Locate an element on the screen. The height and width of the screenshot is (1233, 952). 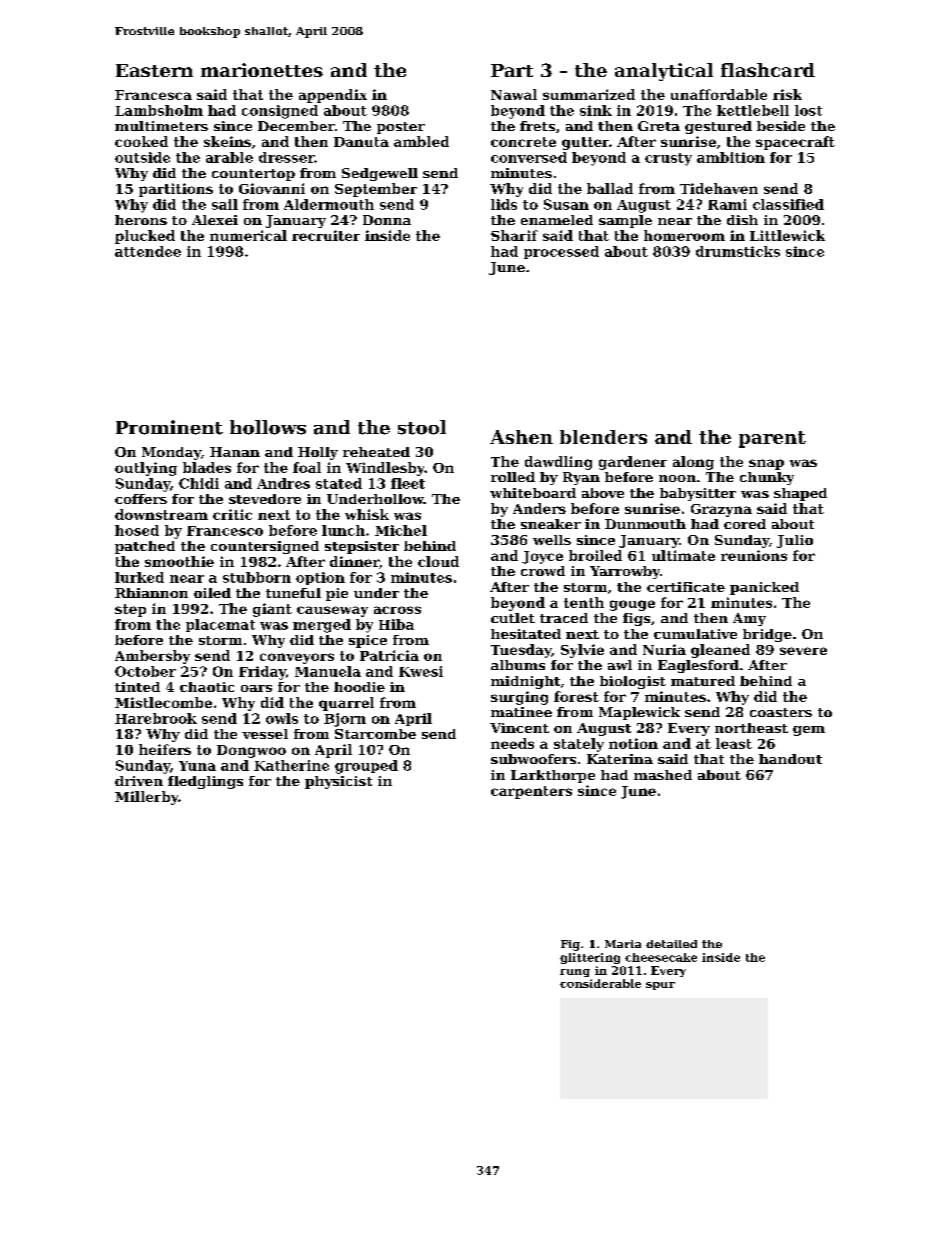
parent is located at coordinates (772, 439).
